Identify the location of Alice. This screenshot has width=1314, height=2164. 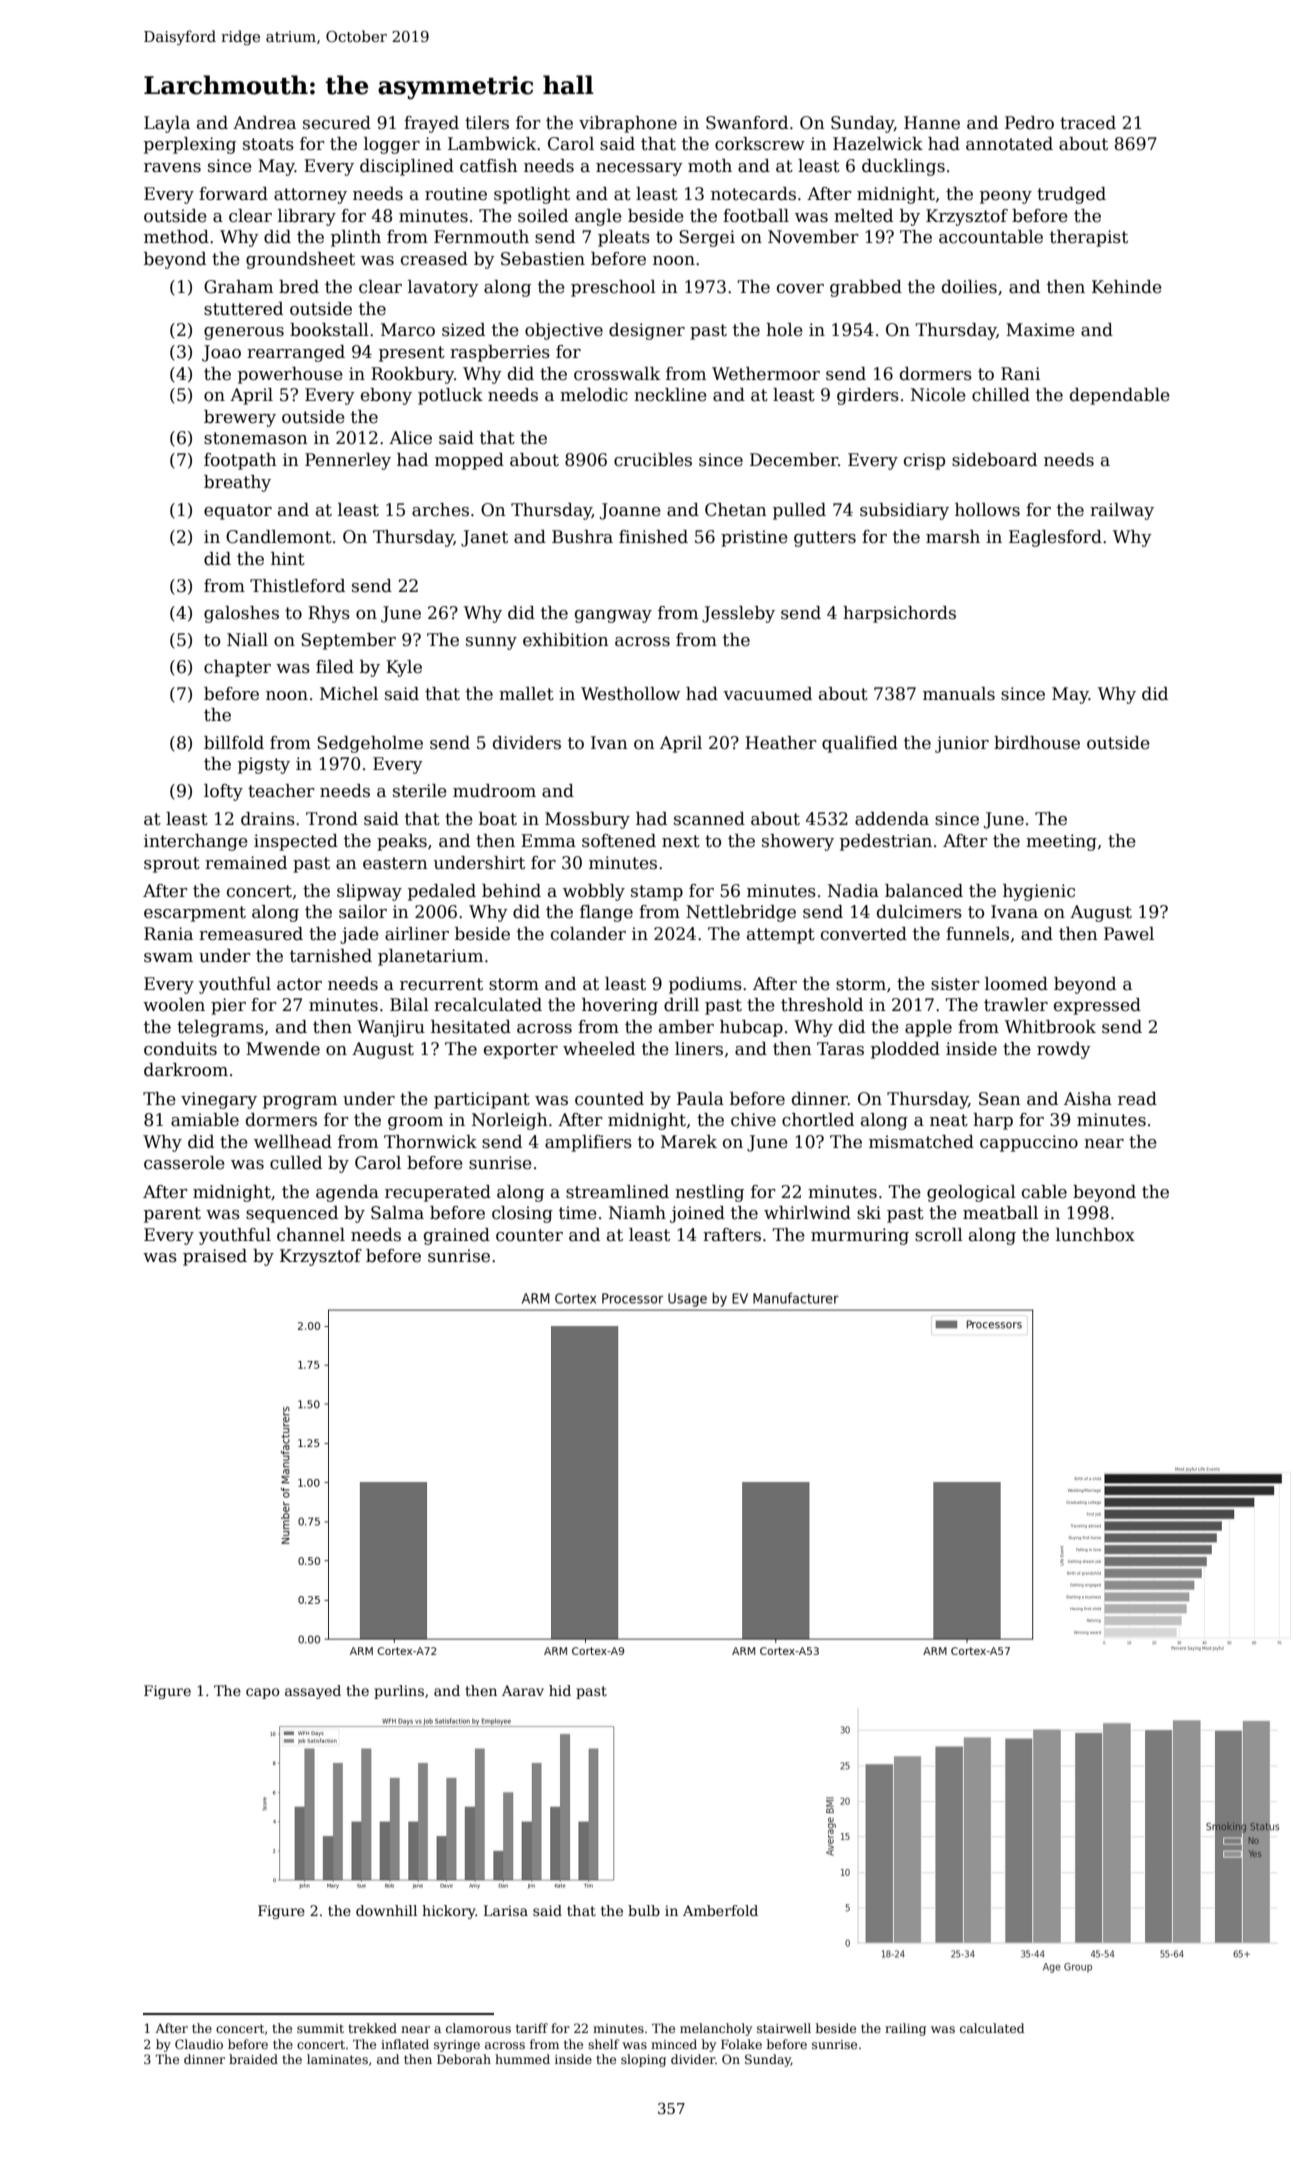
(410, 438).
